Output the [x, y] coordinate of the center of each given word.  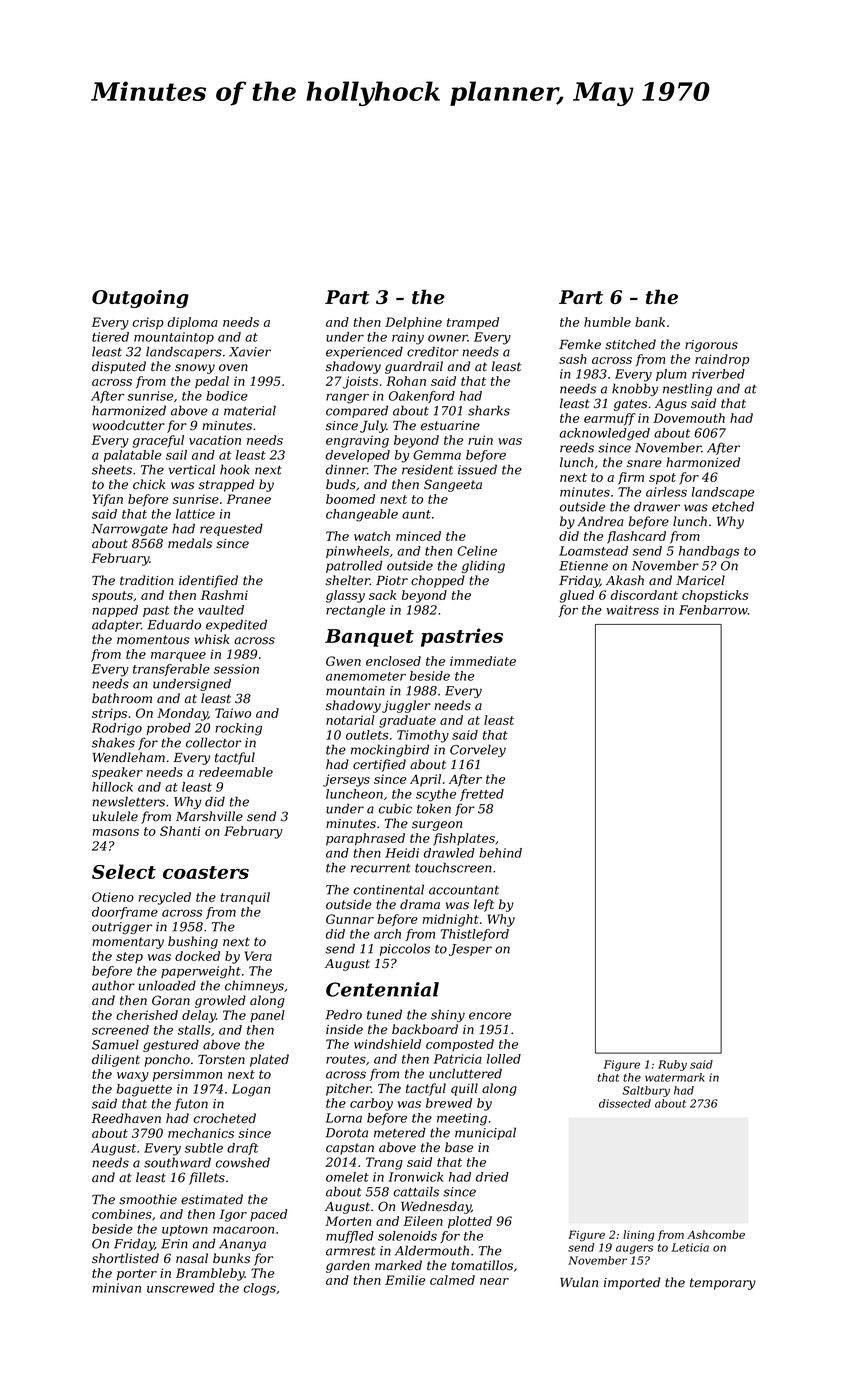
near [494, 1281]
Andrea [600, 521]
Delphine [413, 323]
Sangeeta [453, 485]
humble [607, 322]
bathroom [122, 698]
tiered [110, 337]
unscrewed [181, 1288]
